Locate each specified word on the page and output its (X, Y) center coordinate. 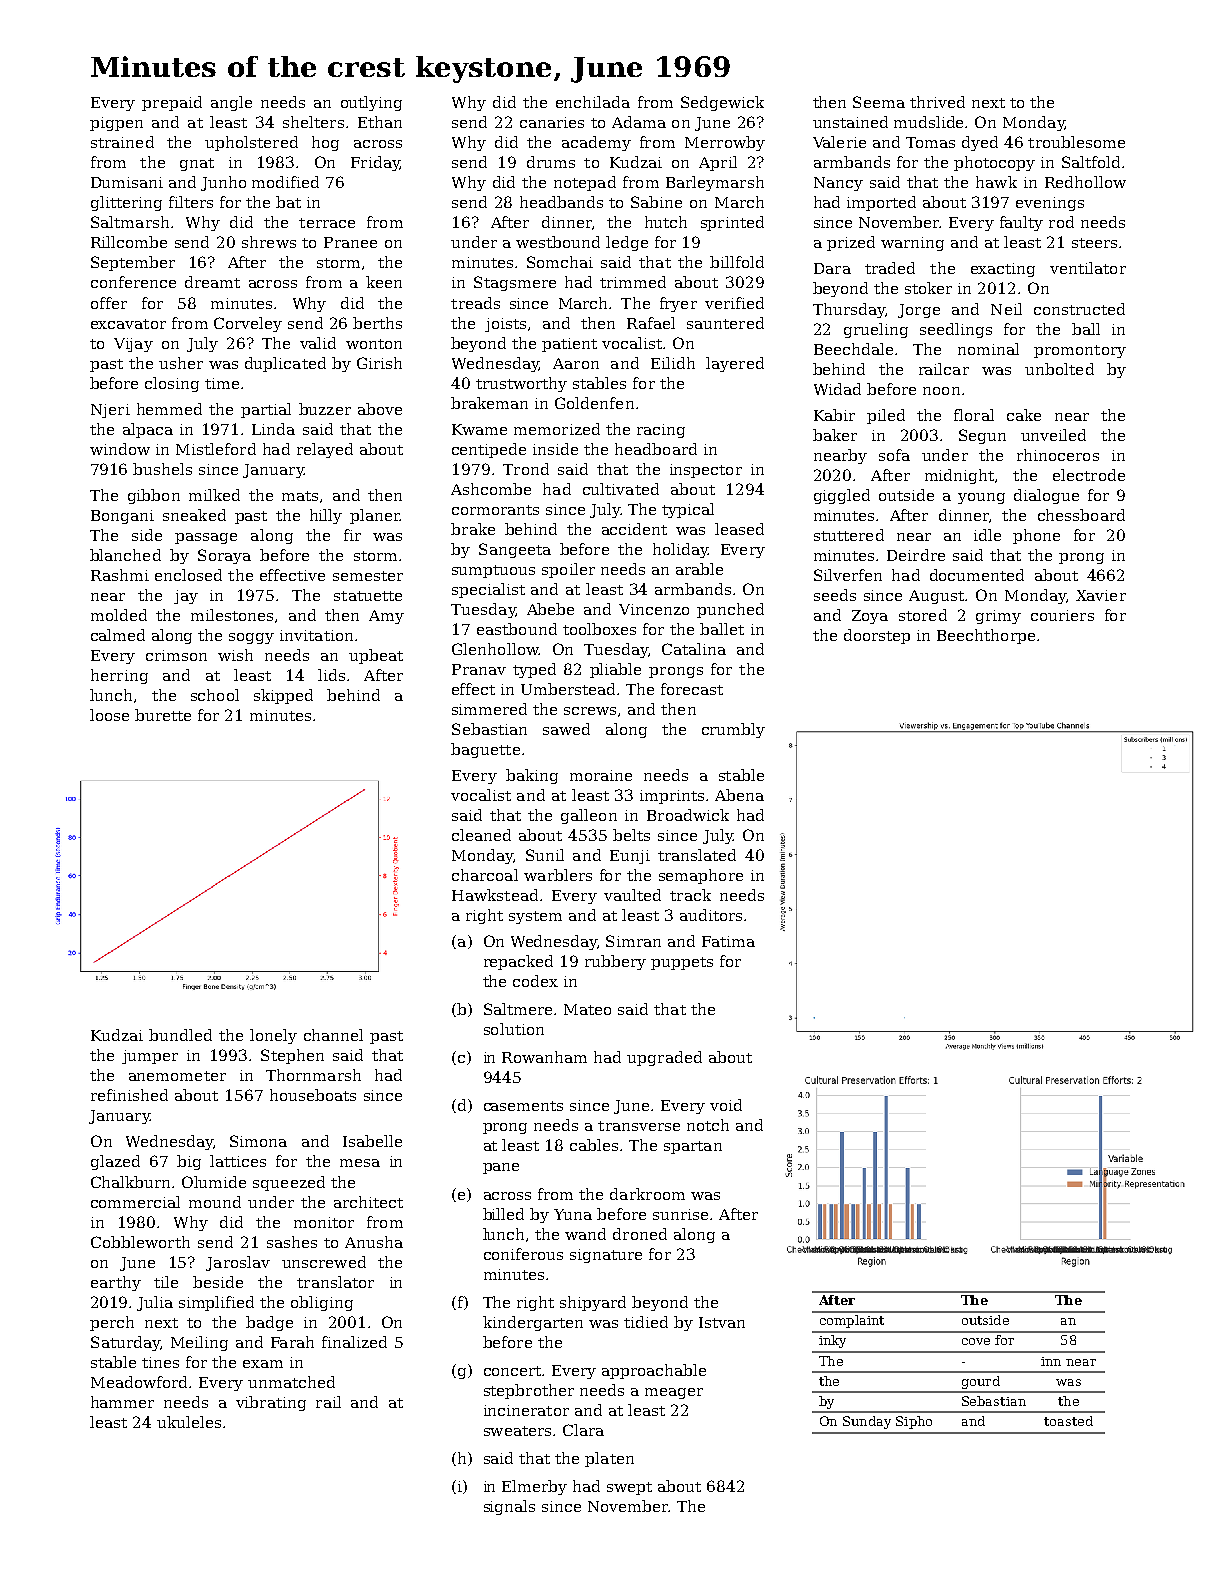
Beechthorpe (986, 636)
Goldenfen (594, 403)
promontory (1080, 351)
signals (509, 1507)
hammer (122, 1402)
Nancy (838, 184)
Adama (639, 122)
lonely (273, 1036)
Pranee (350, 242)
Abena (739, 795)
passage (206, 538)
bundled (180, 1035)
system (535, 917)
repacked (518, 962)
